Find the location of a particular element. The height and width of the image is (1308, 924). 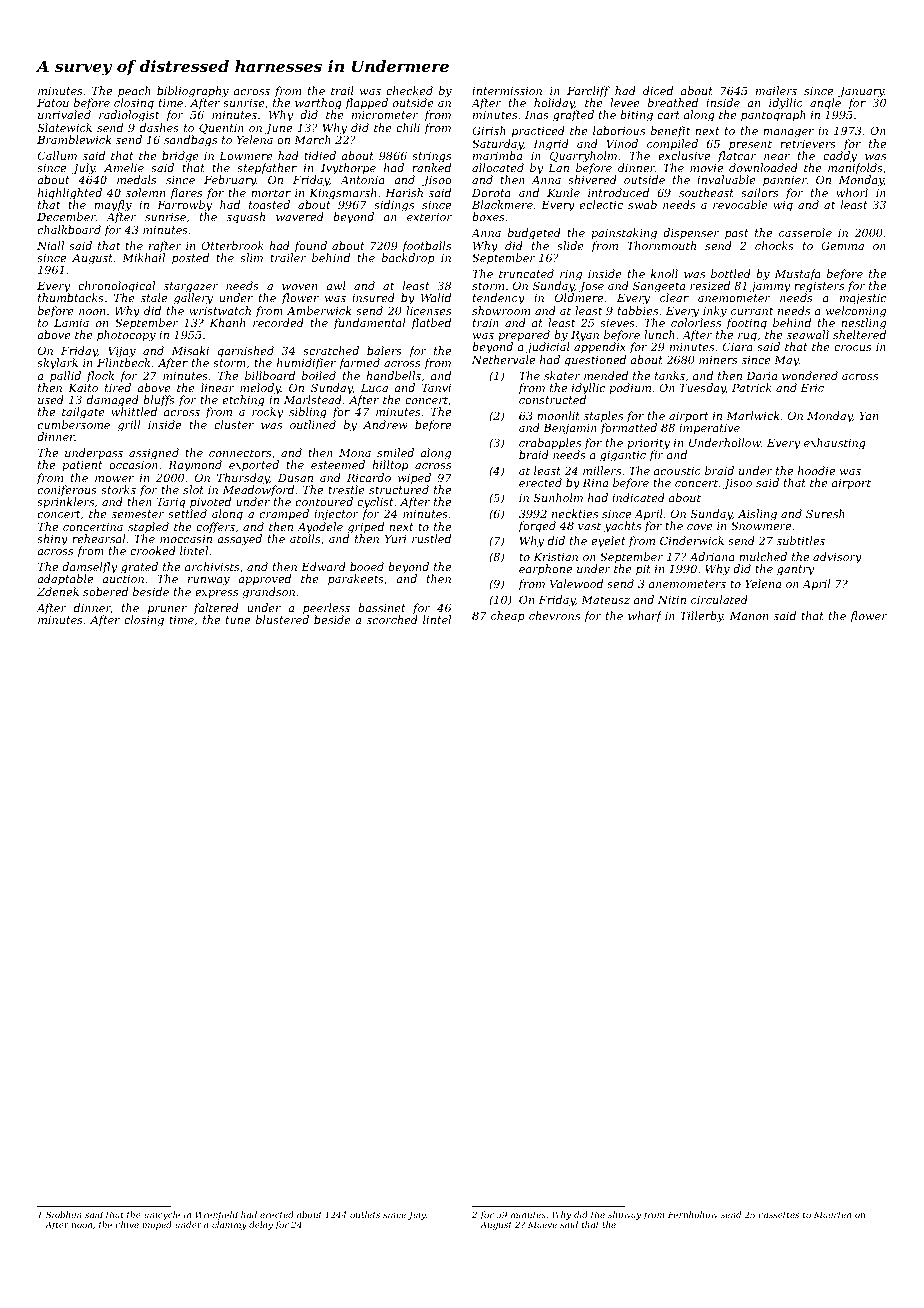

Benjamin is located at coordinates (570, 429).
